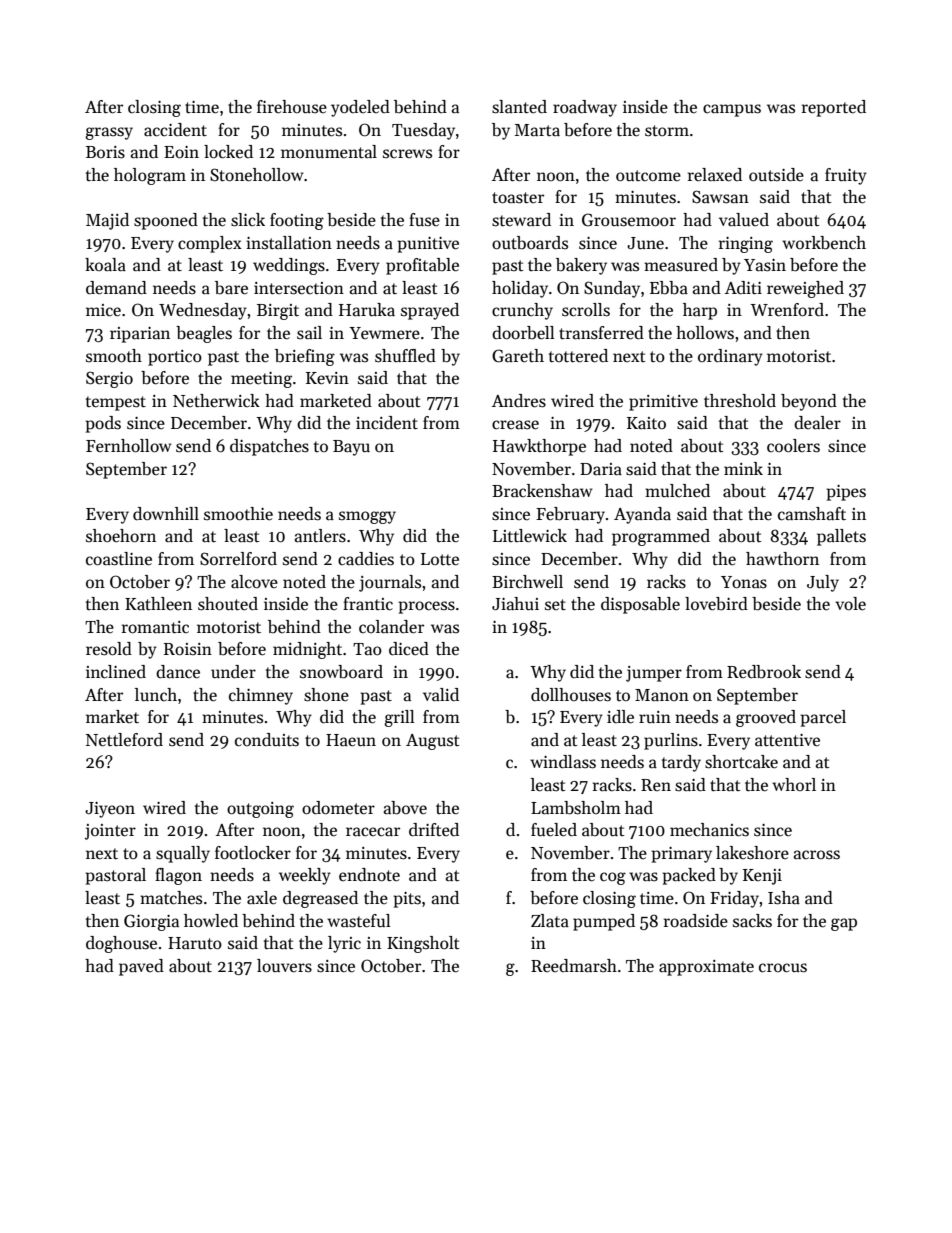 Image resolution: width=952 pixels, height=1233 pixels. I want to click on tempest, so click(116, 403).
